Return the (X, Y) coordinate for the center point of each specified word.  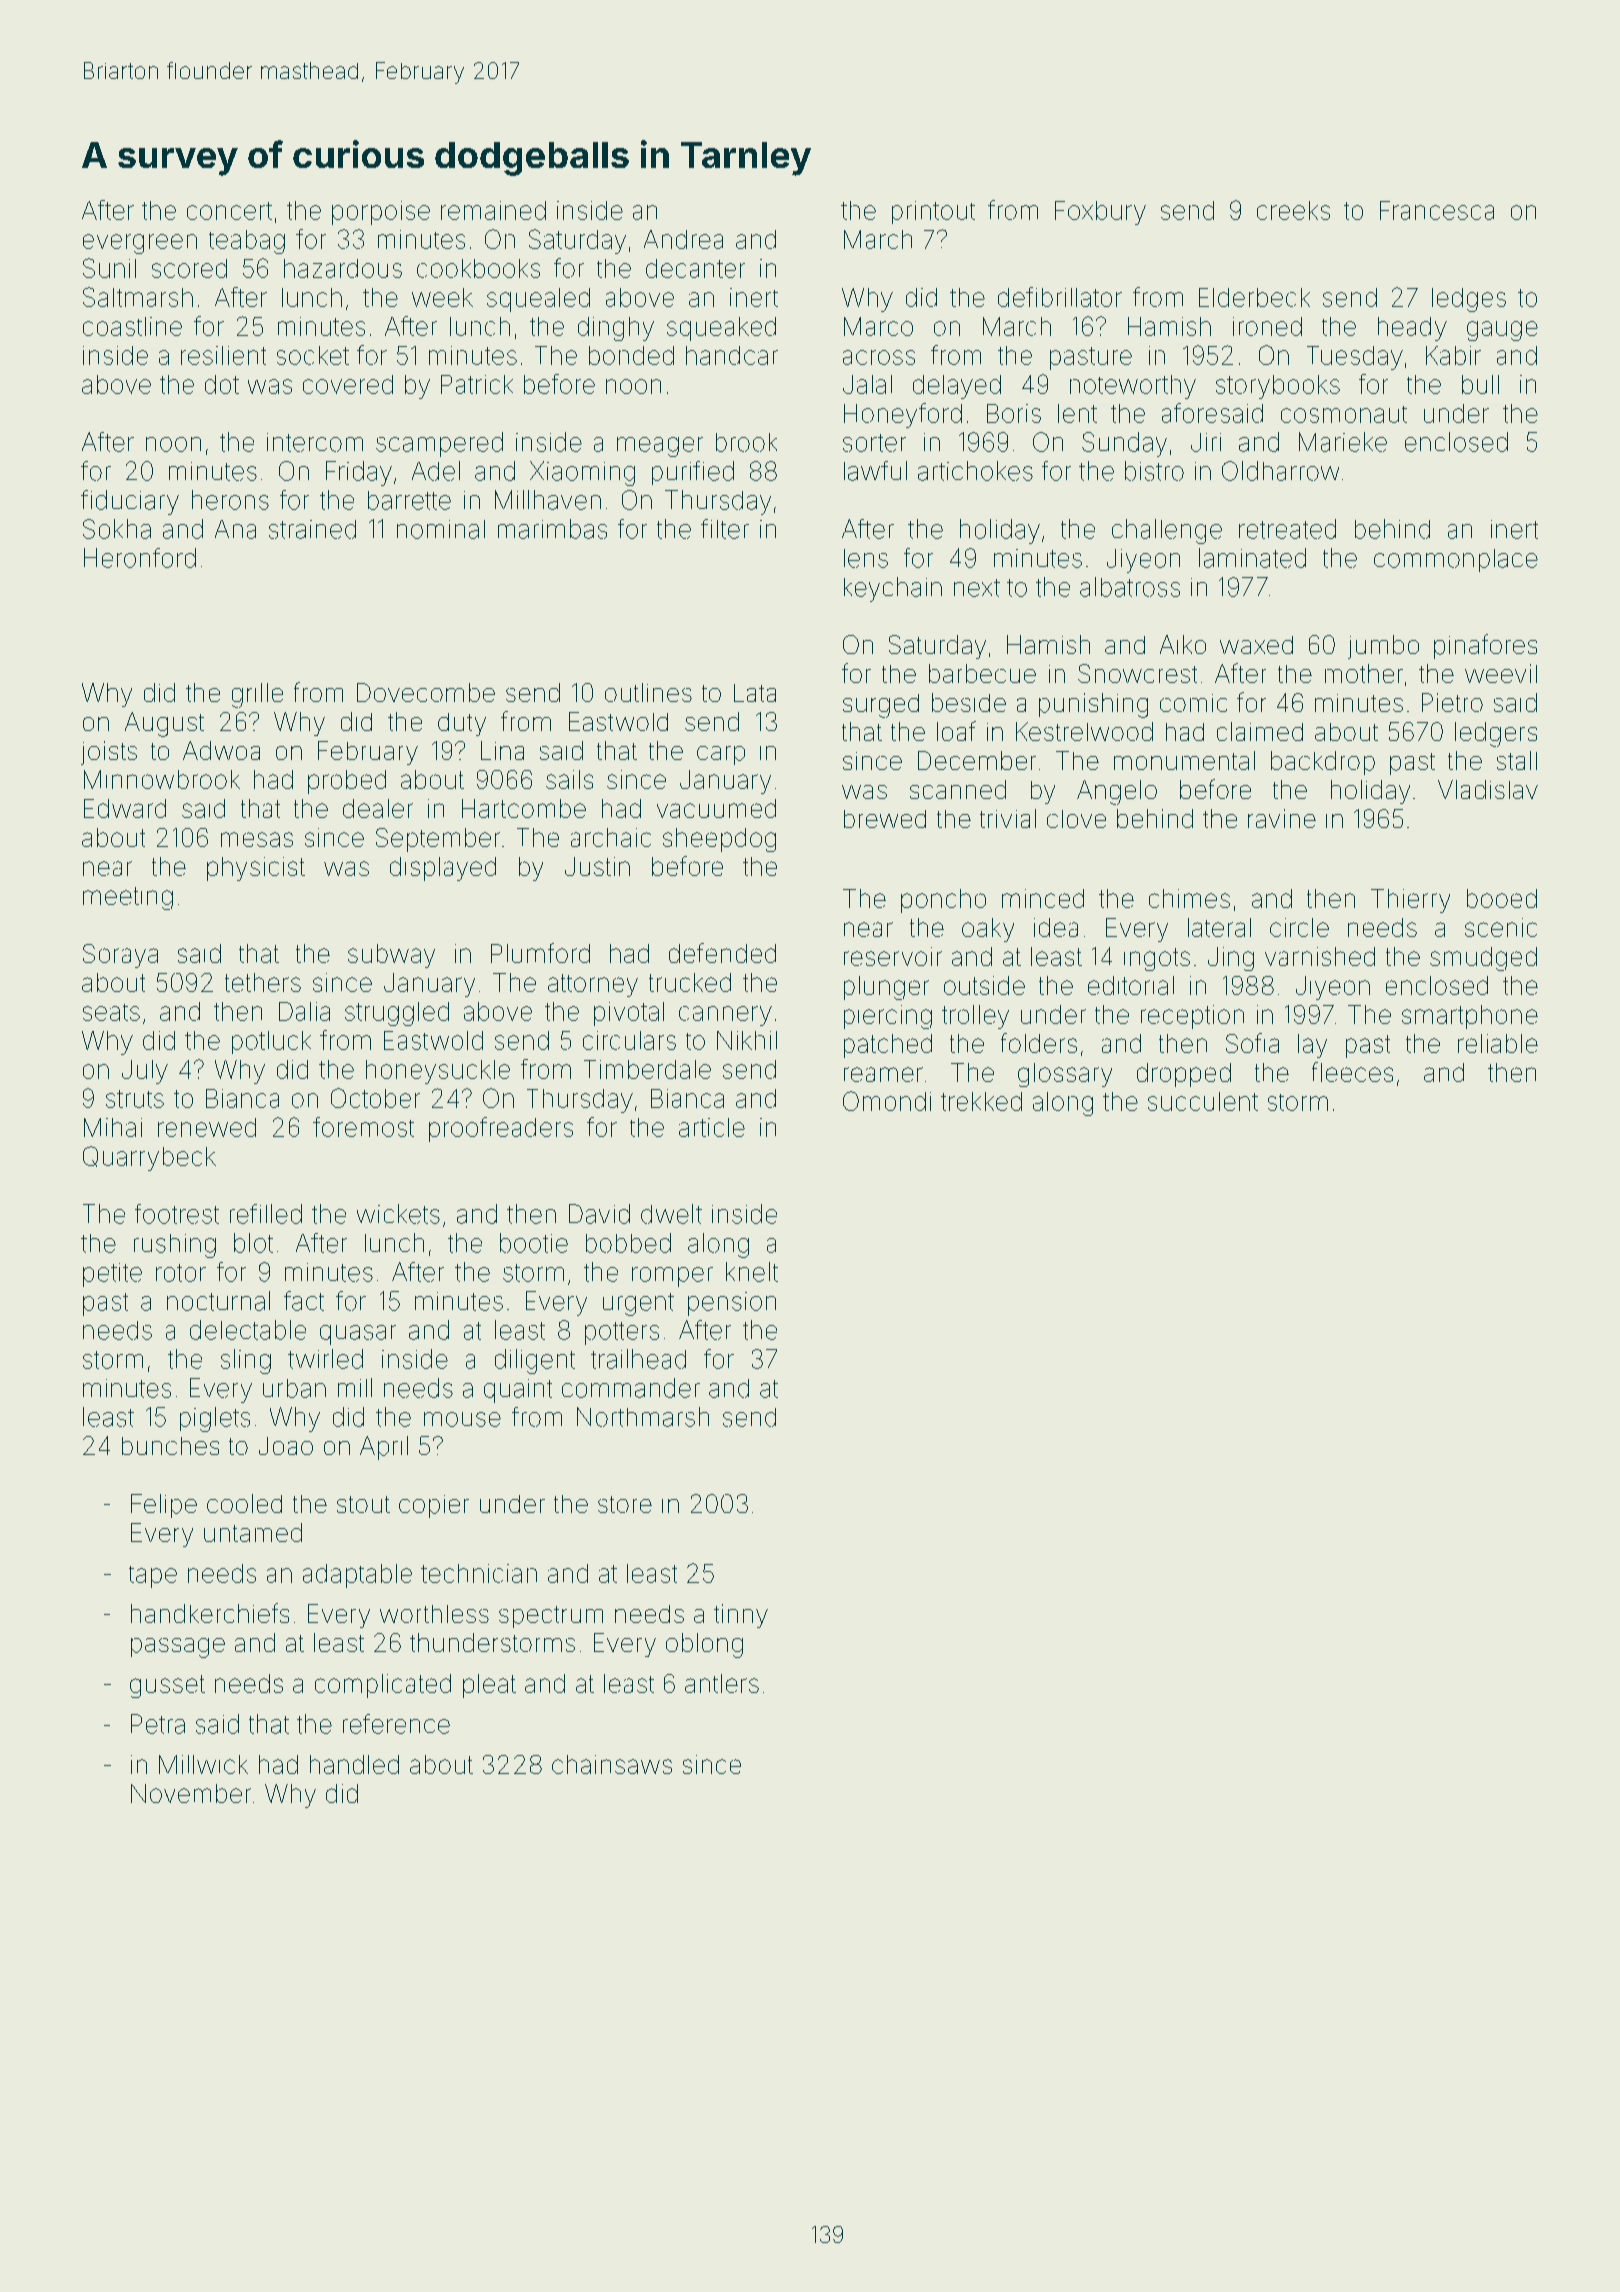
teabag (247, 242)
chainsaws (612, 1764)
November (191, 1793)
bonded (631, 355)
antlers (722, 1683)
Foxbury (1100, 213)
